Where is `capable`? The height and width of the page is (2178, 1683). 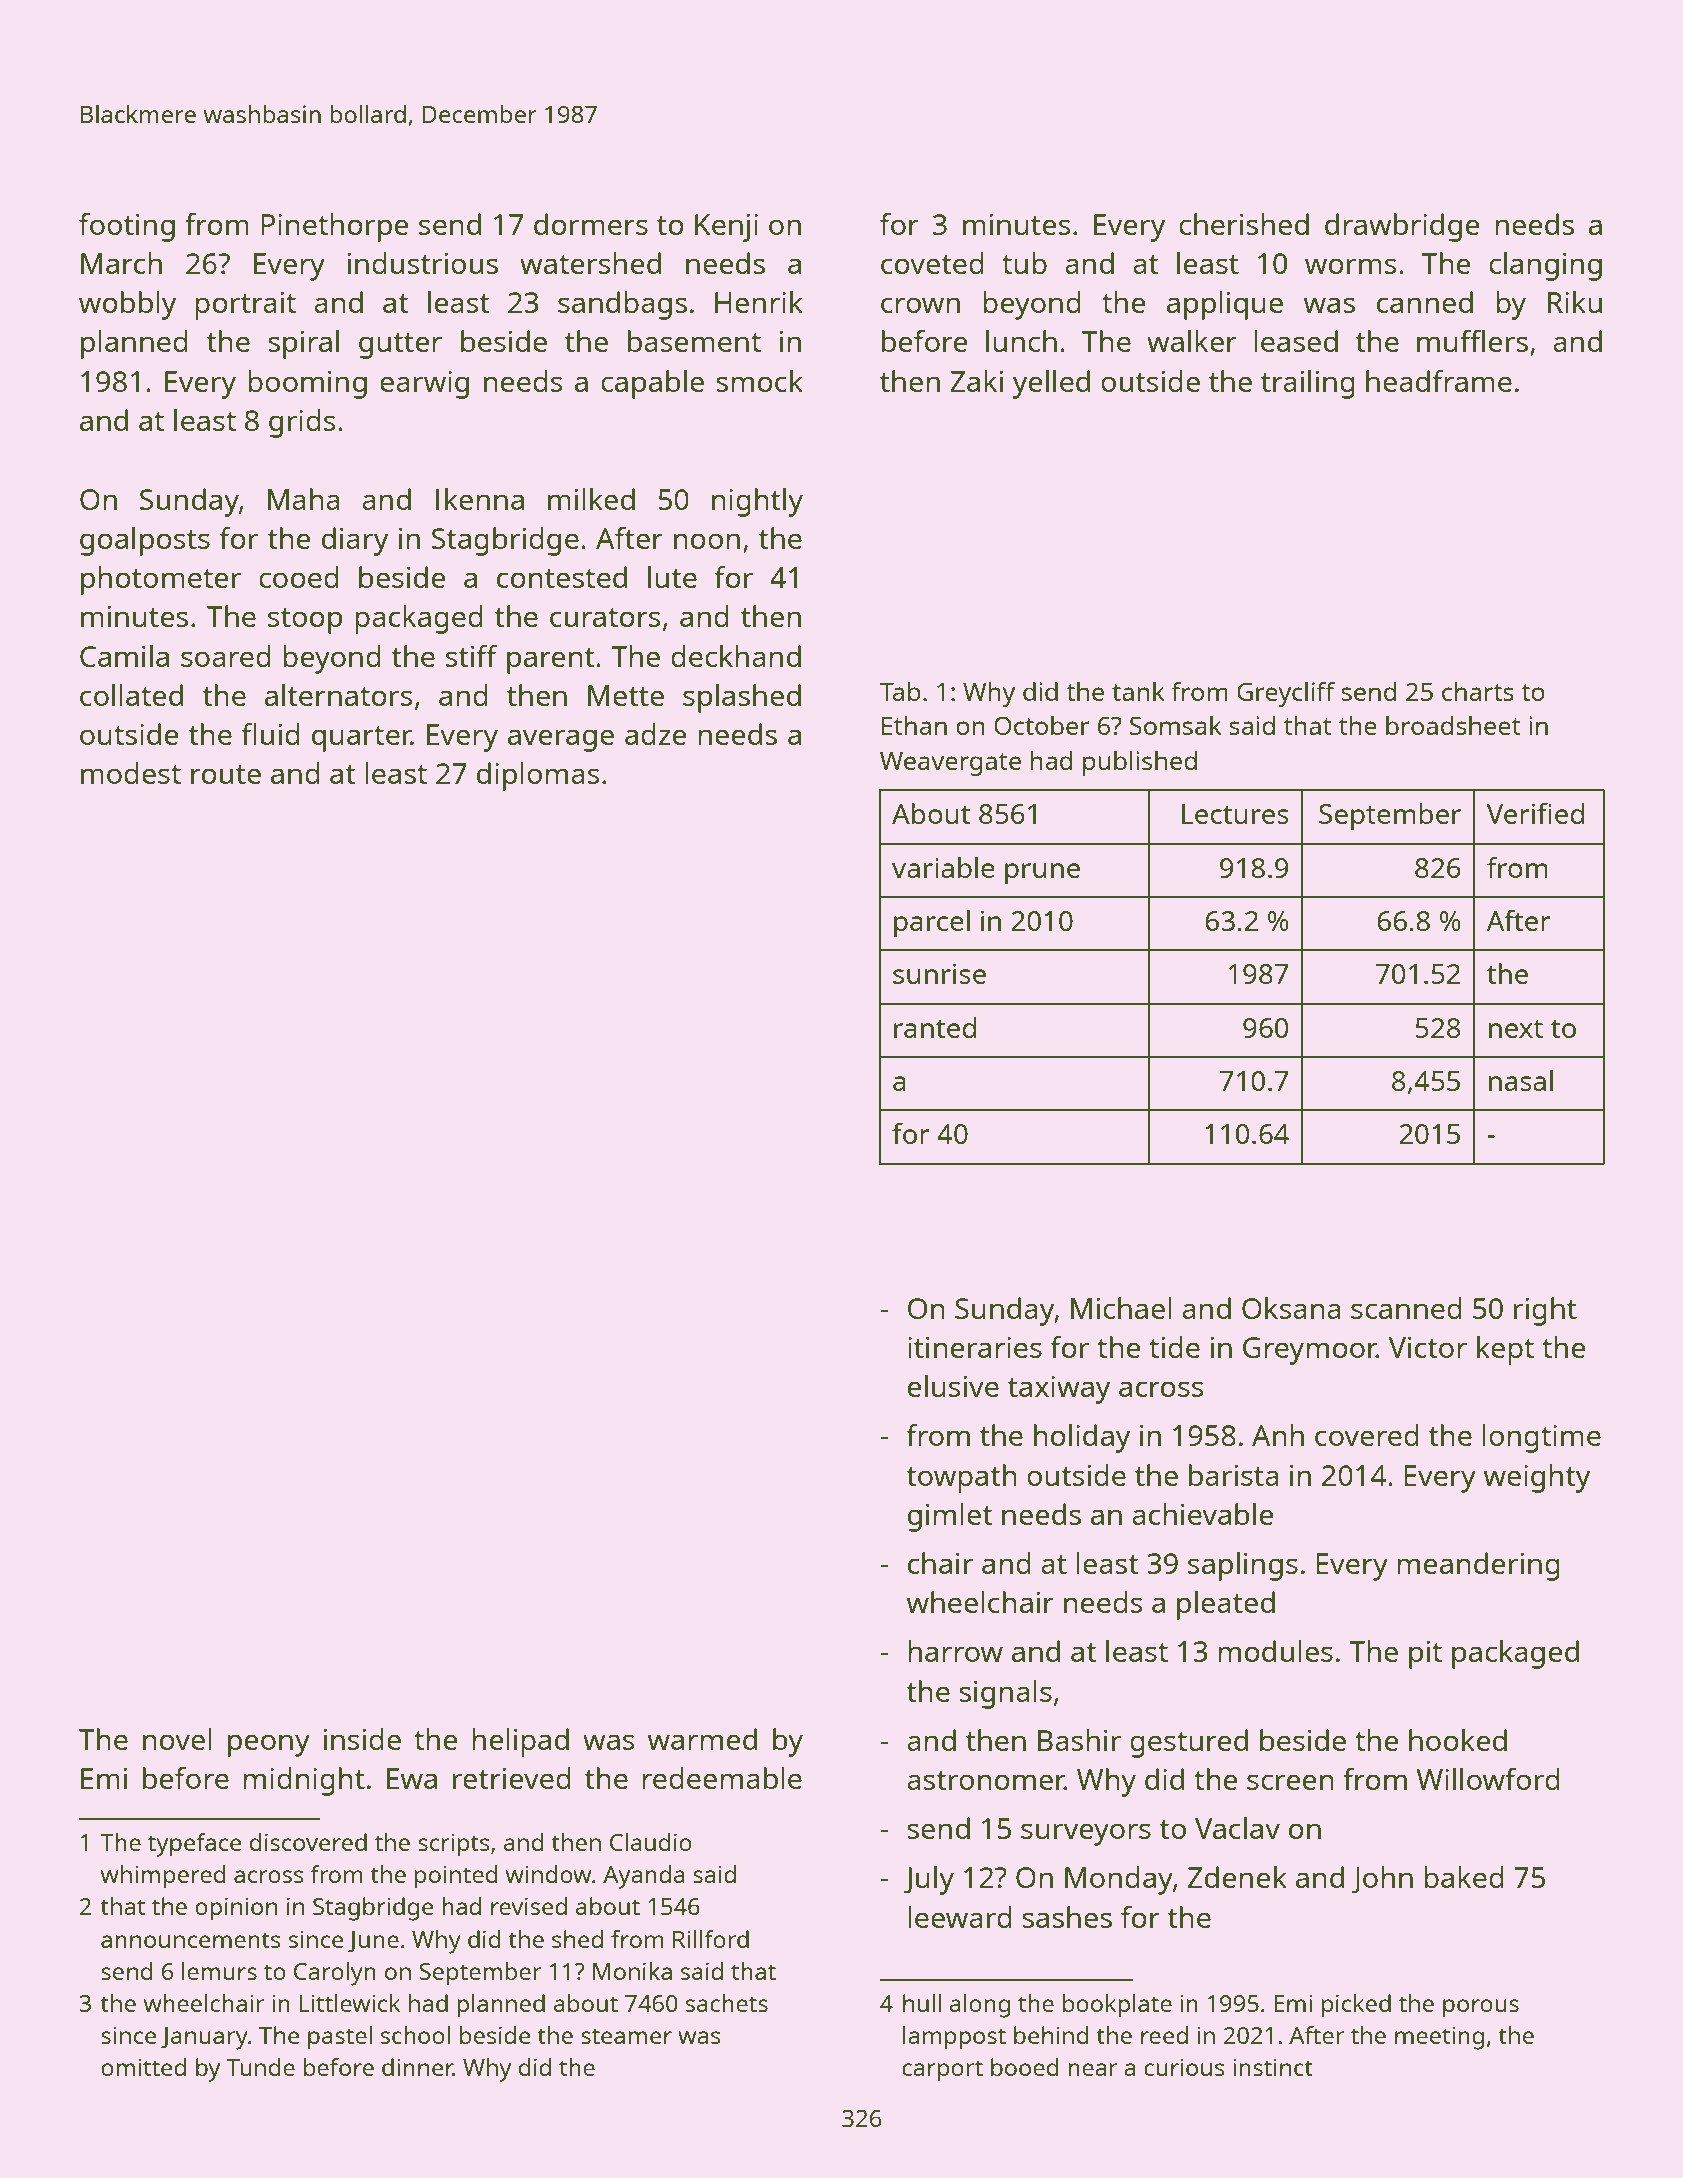 capable is located at coordinates (652, 384).
